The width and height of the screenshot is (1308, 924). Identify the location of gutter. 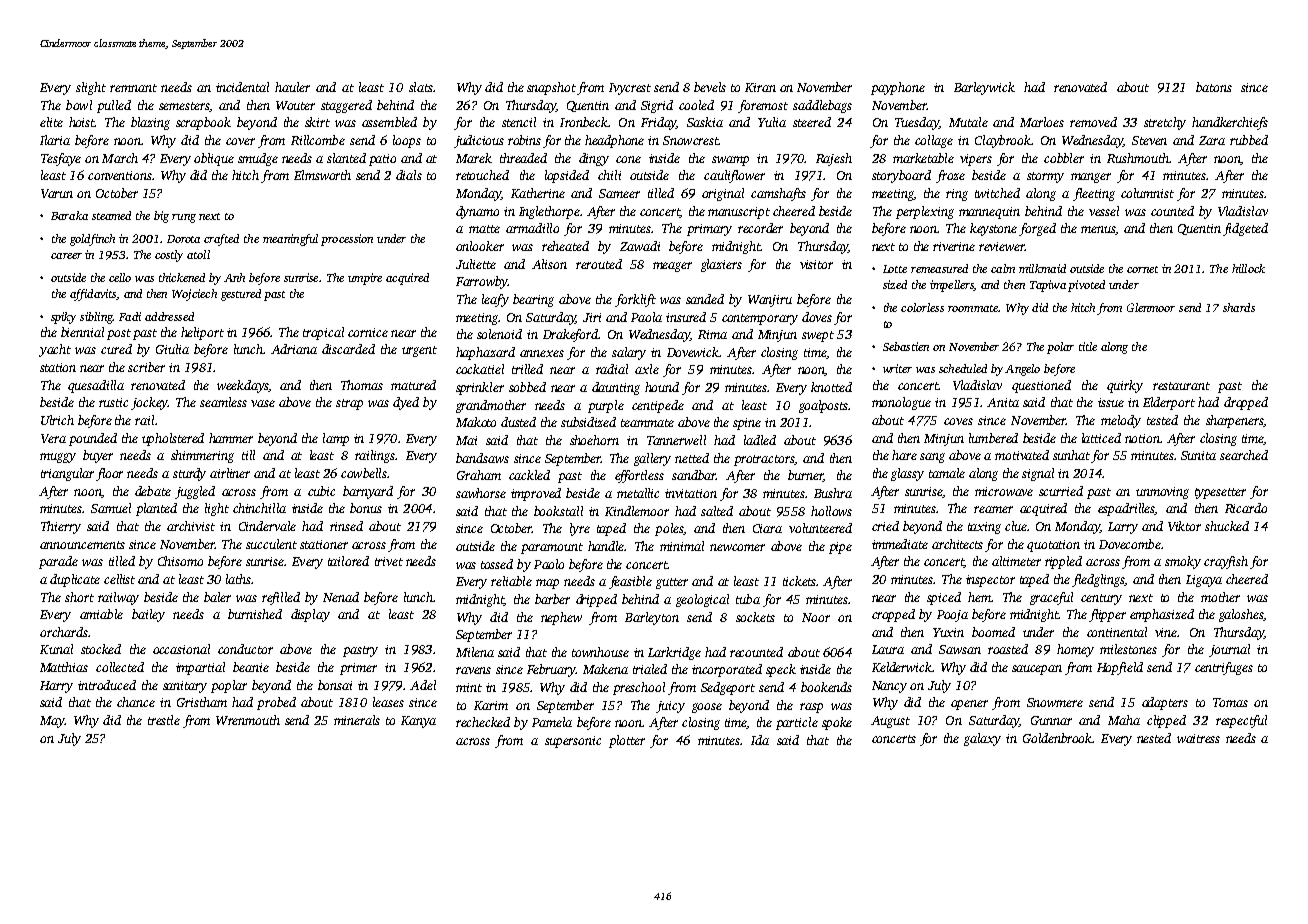
(672, 583).
